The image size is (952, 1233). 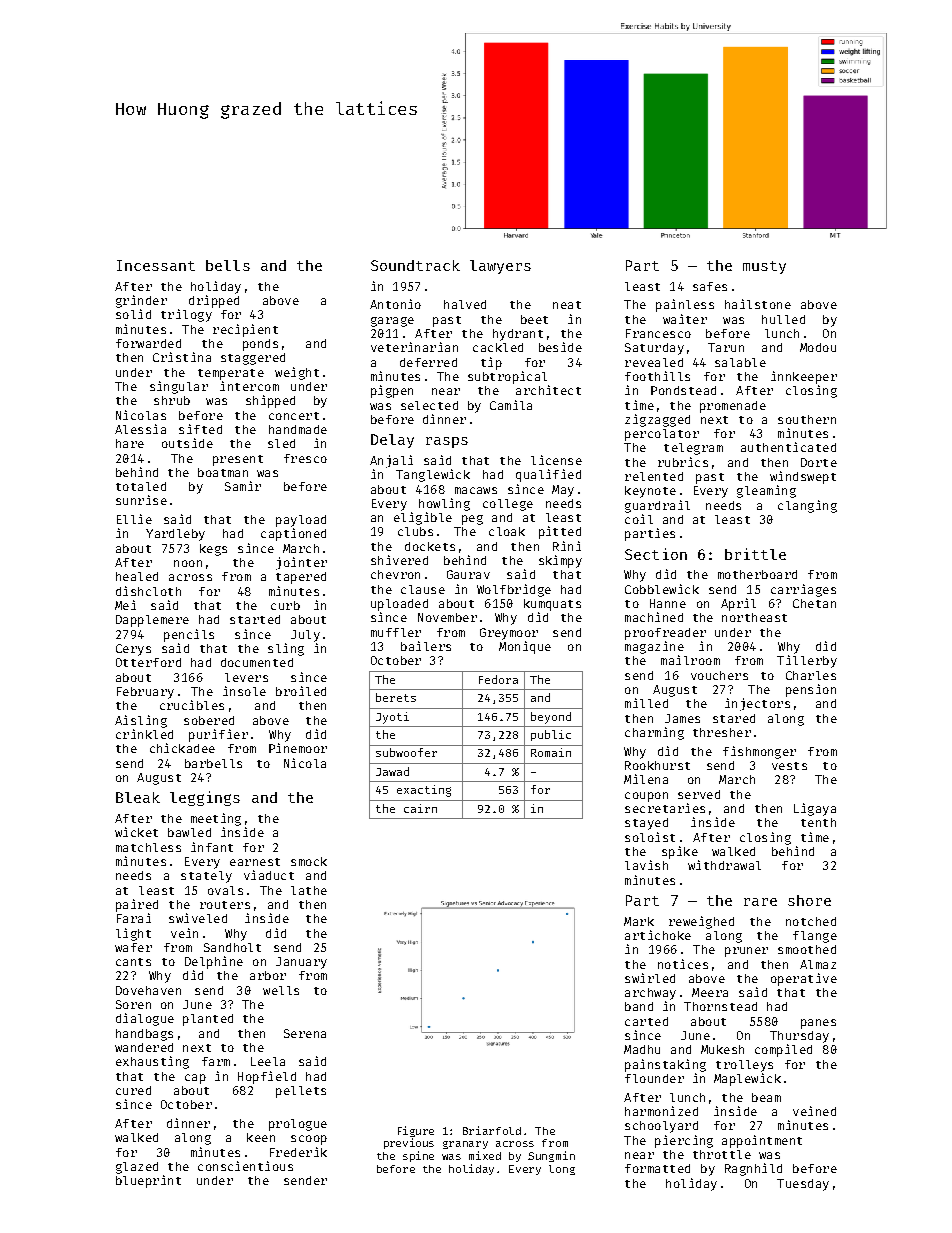 I want to click on Maplewick, so click(x=747, y=1079).
